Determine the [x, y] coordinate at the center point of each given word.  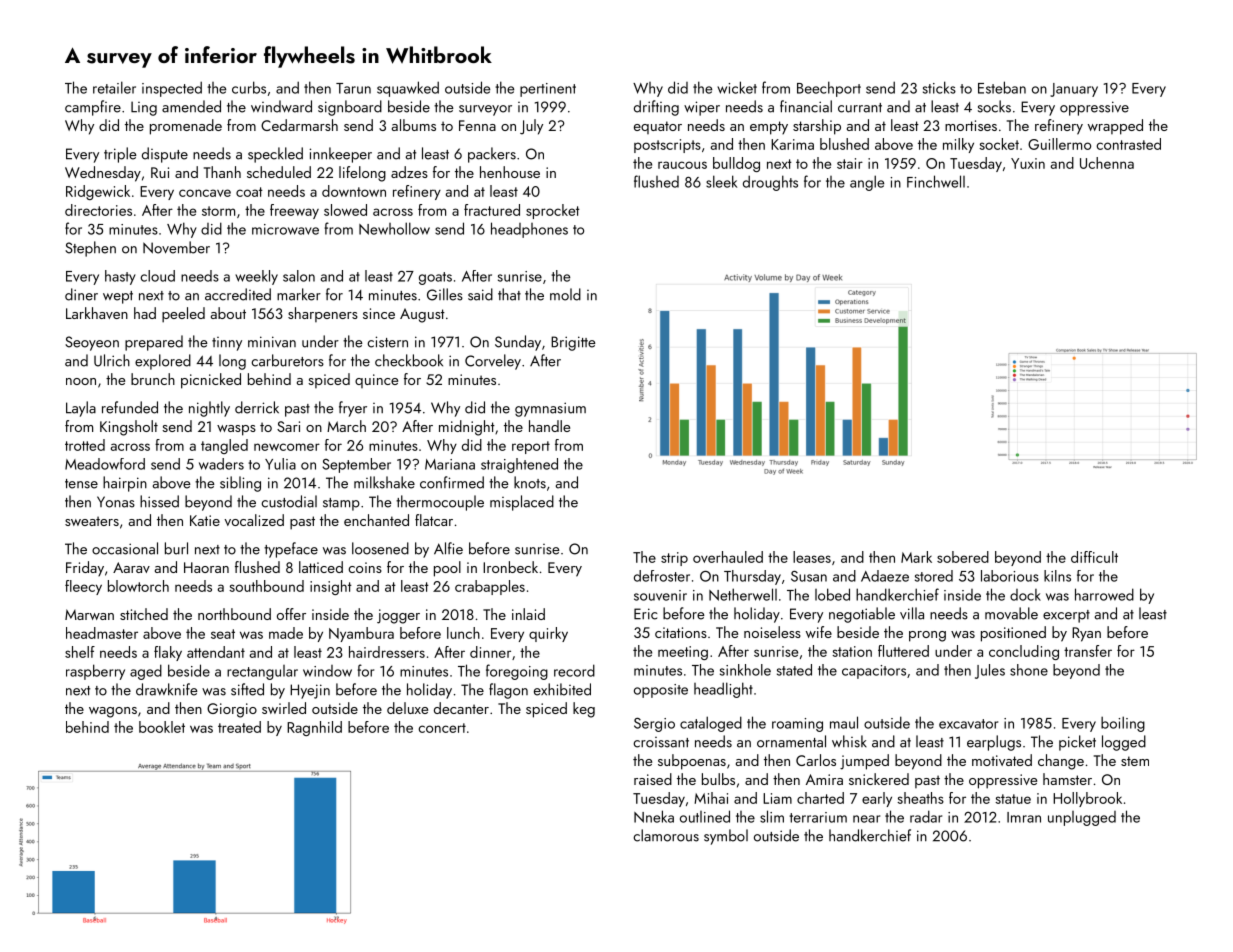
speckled [275, 155]
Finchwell [936, 181]
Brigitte [573, 343]
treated [239, 727]
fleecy [83, 587]
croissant [661, 742]
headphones [529, 230]
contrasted [1128, 144]
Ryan [1086, 634]
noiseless [772, 632]
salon [299, 276]
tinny [227, 344]
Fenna [477, 125]
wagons [113, 712]
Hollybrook [1087, 799]
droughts [770, 183]
